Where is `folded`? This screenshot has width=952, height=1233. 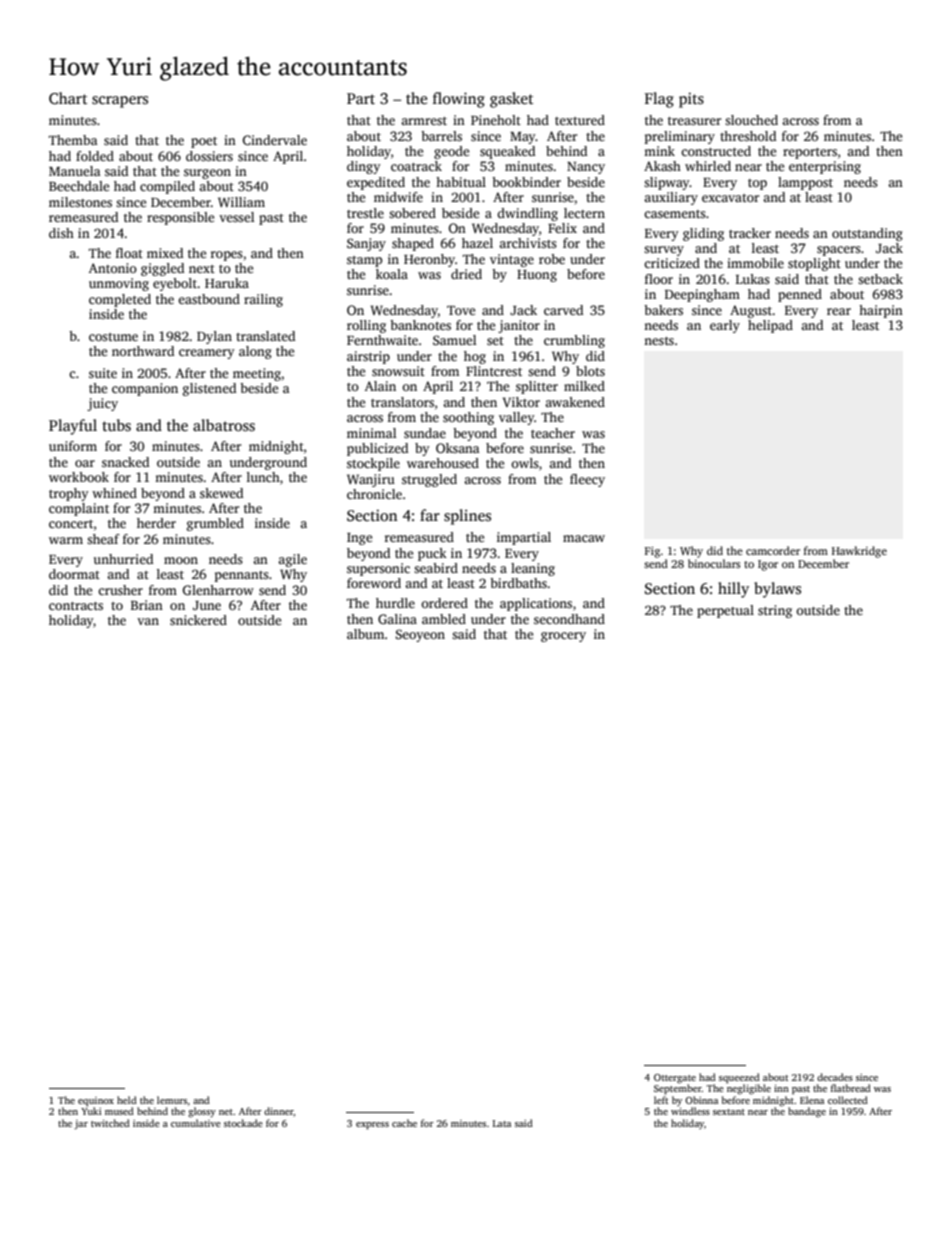 folded is located at coordinates (95, 156).
